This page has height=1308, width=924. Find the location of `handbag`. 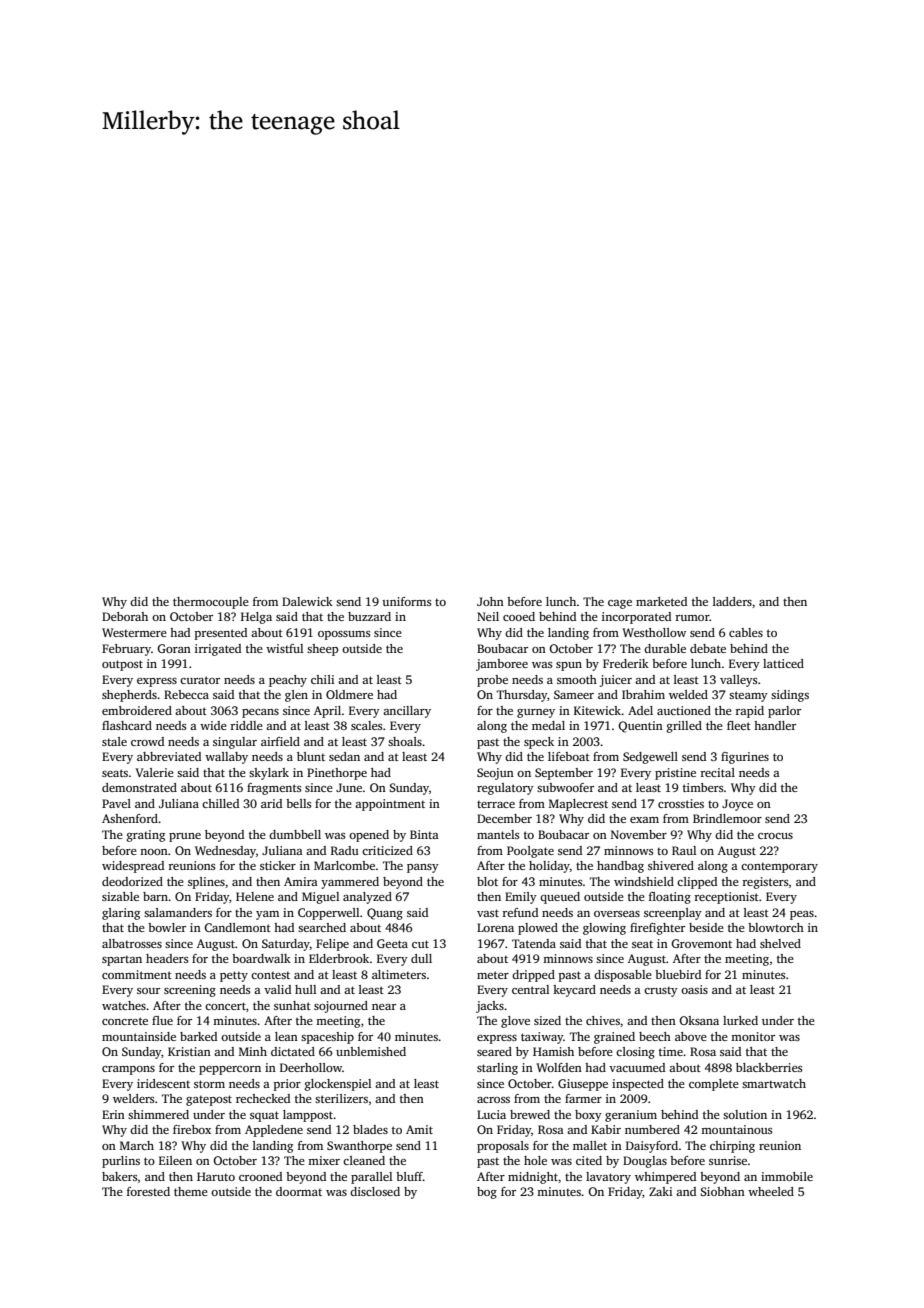

handbag is located at coordinates (620, 867).
